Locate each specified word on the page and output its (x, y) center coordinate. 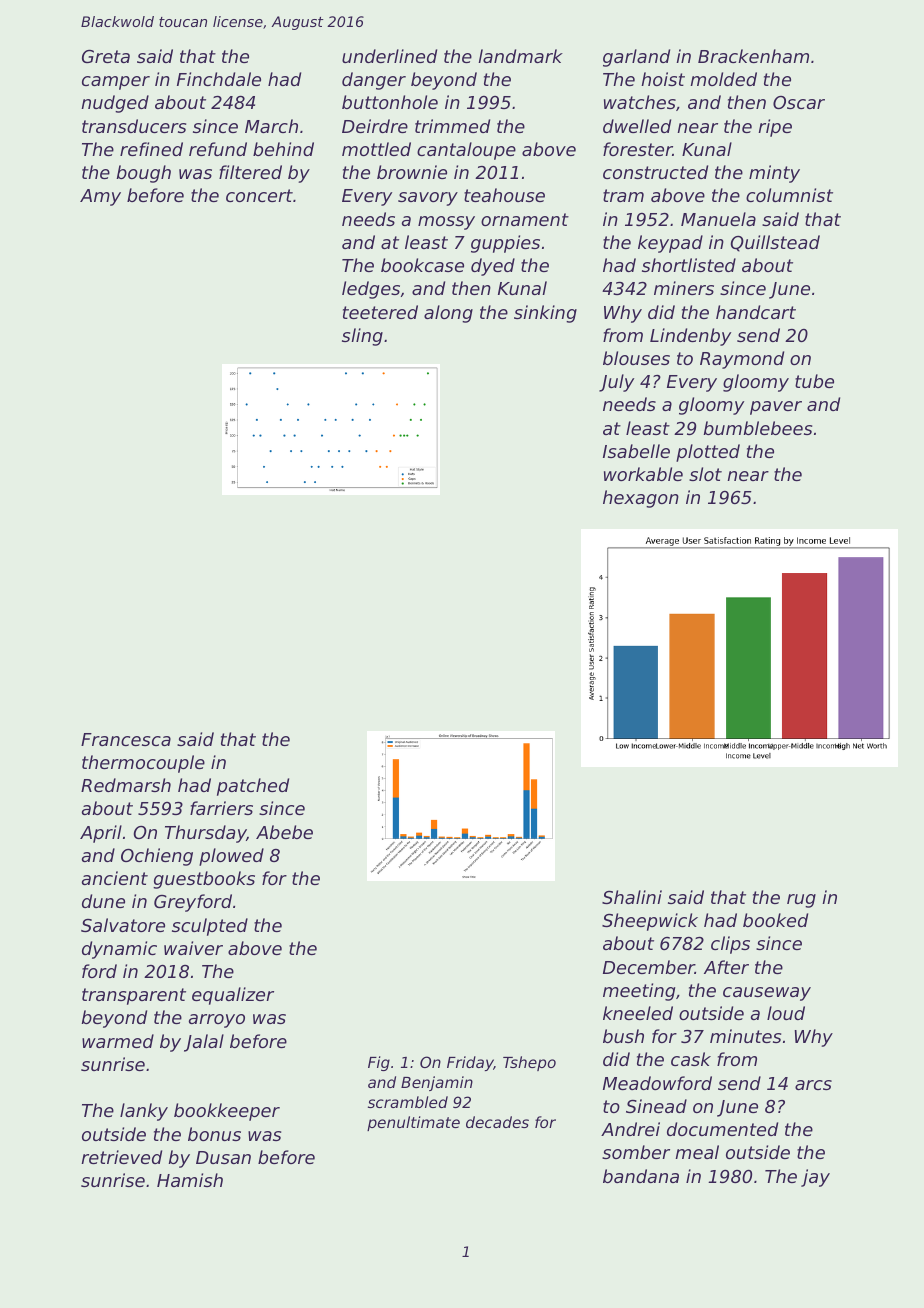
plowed (231, 857)
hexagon (641, 499)
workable (643, 474)
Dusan (223, 1157)
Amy (100, 197)
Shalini (632, 897)
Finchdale (219, 79)
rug (801, 901)
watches (640, 102)
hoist (663, 79)
